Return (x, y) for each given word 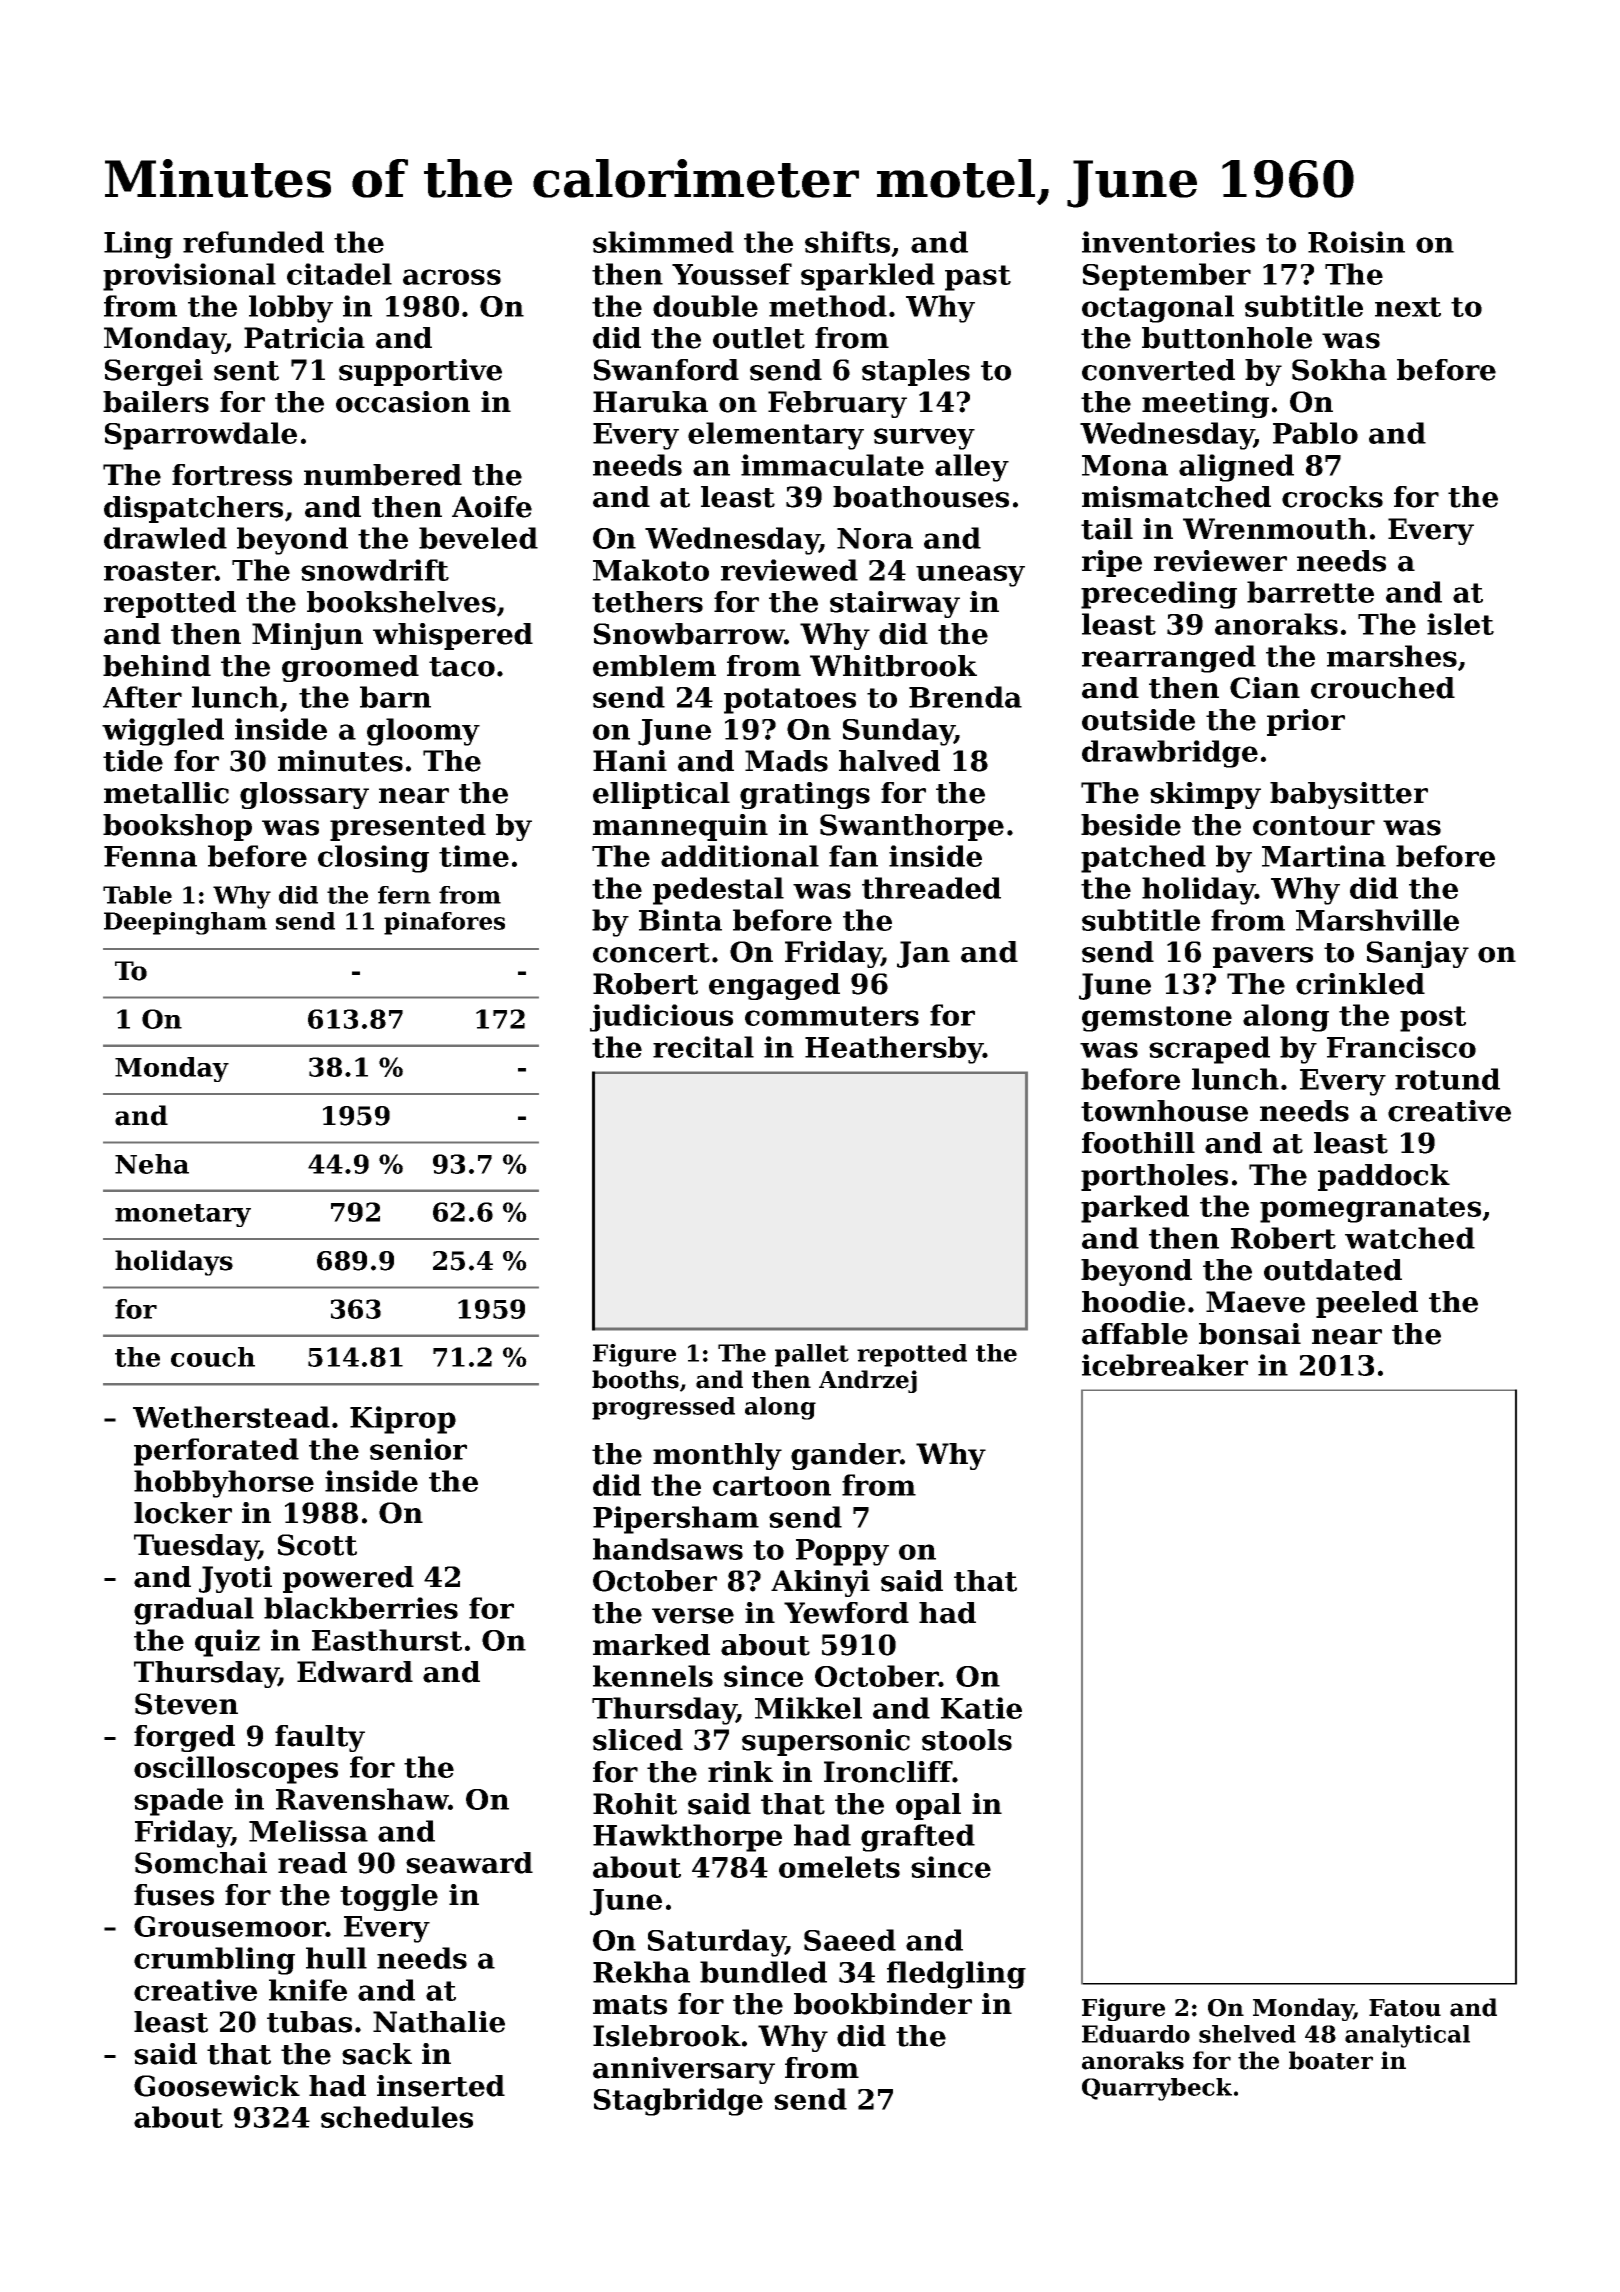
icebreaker (1165, 1365)
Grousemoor (230, 1926)
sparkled (868, 277)
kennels (653, 1676)
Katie (981, 1708)
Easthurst (387, 1640)
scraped (1209, 1050)
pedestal (718, 891)
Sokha (1339, 370)
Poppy (842, 1552)
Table (137, 895)
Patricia (304, 338)
